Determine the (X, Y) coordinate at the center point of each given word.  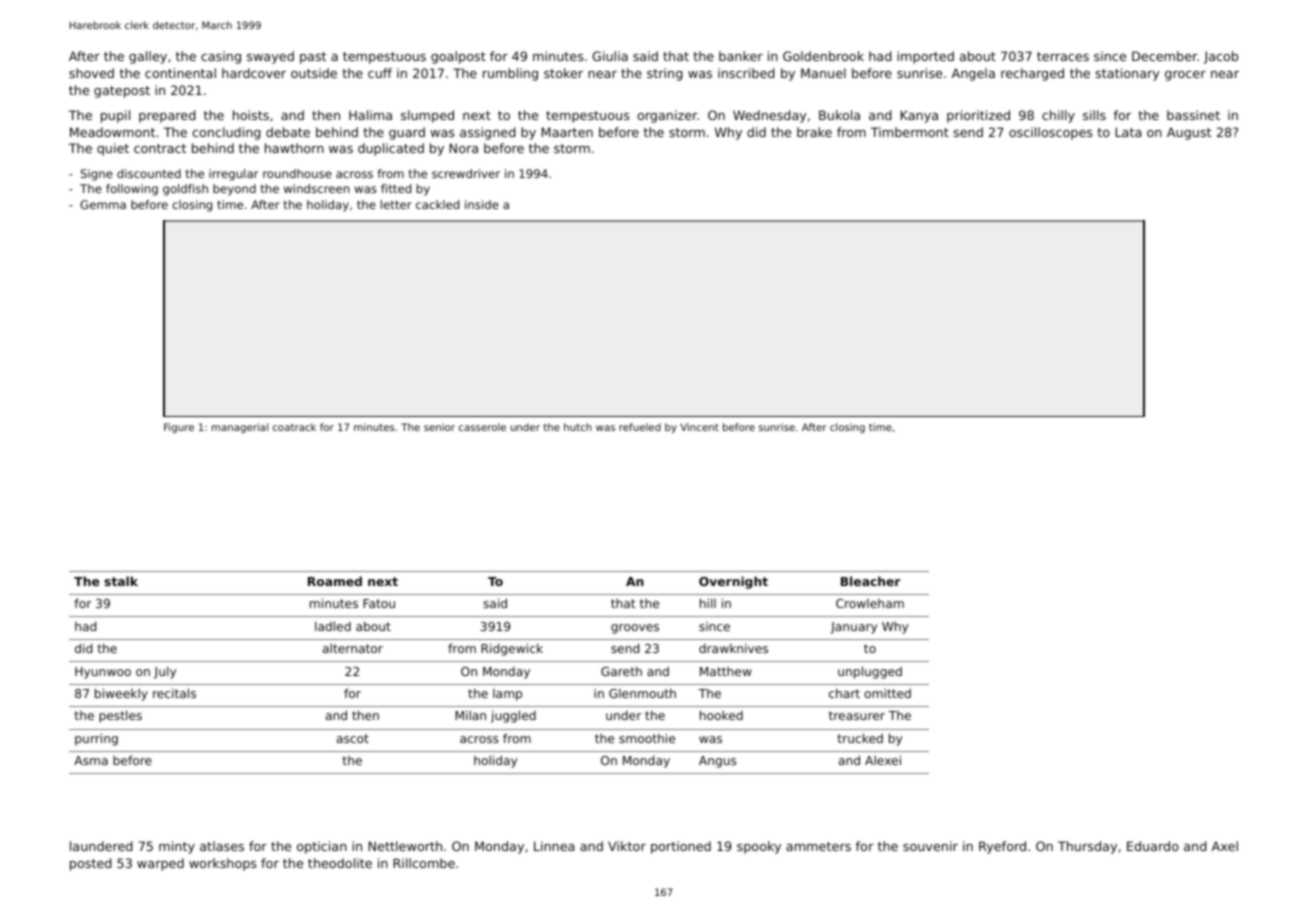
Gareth (621, 671)
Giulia (610, 56)
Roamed (335, 581)
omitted (887, 693)
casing (221, 57)
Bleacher (871, 581)
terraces (1063, 56)
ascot (353, 738)
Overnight (733, 582)
